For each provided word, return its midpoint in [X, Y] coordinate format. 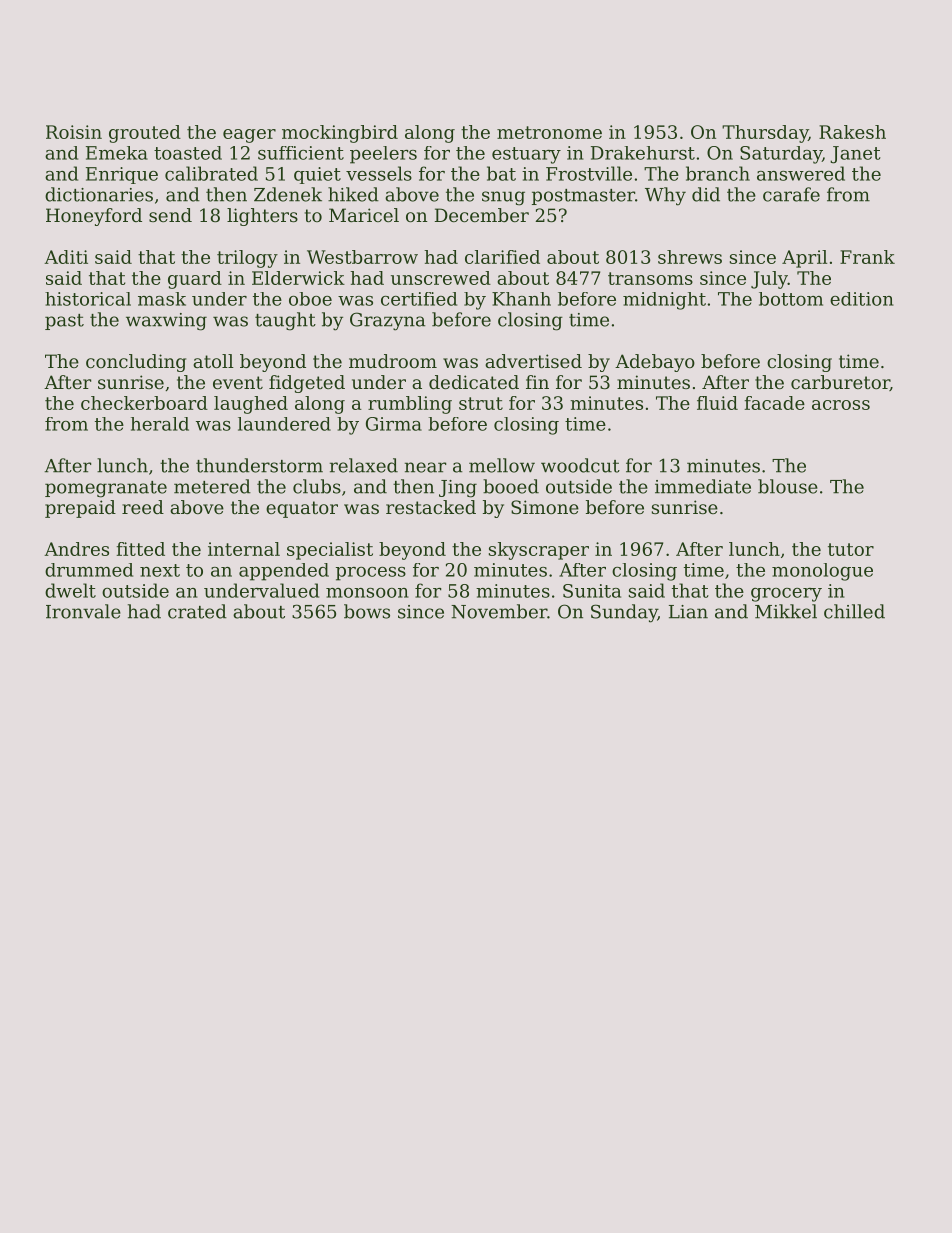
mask [162, 299]
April [804, 259]
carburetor [840, 383]
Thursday [765, 134]
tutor [851, 549]
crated [197, 611]
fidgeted [307, 384]
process [371, 574]
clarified [502, 257]
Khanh [521, 299]
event [238, 382]
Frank [867, 257]
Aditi [66, 257]
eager [249, 136]
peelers [383, 155]
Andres [76, 549]
